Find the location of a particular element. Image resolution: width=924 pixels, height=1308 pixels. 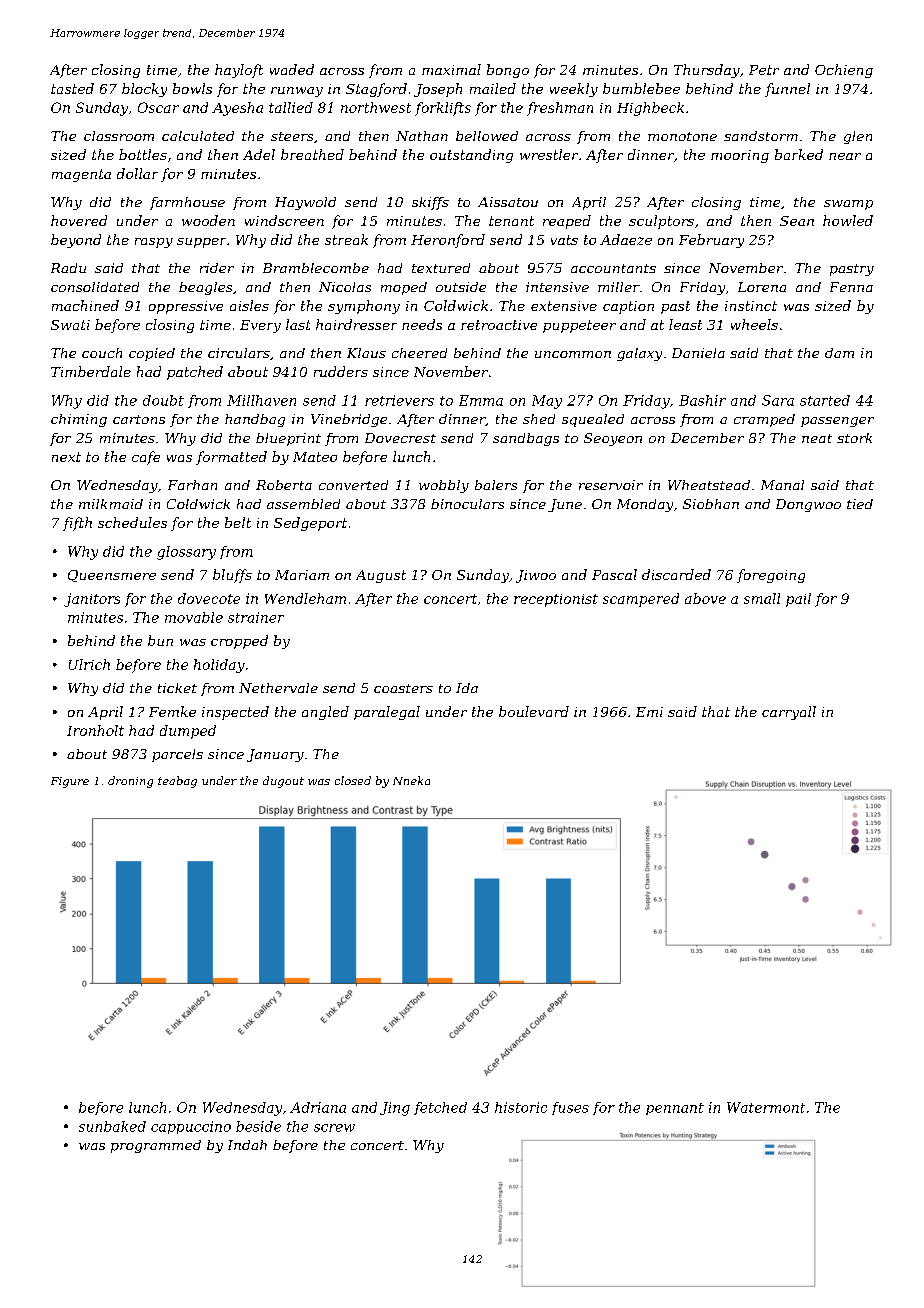

Timberdale is located at coordinates (91, 371).
